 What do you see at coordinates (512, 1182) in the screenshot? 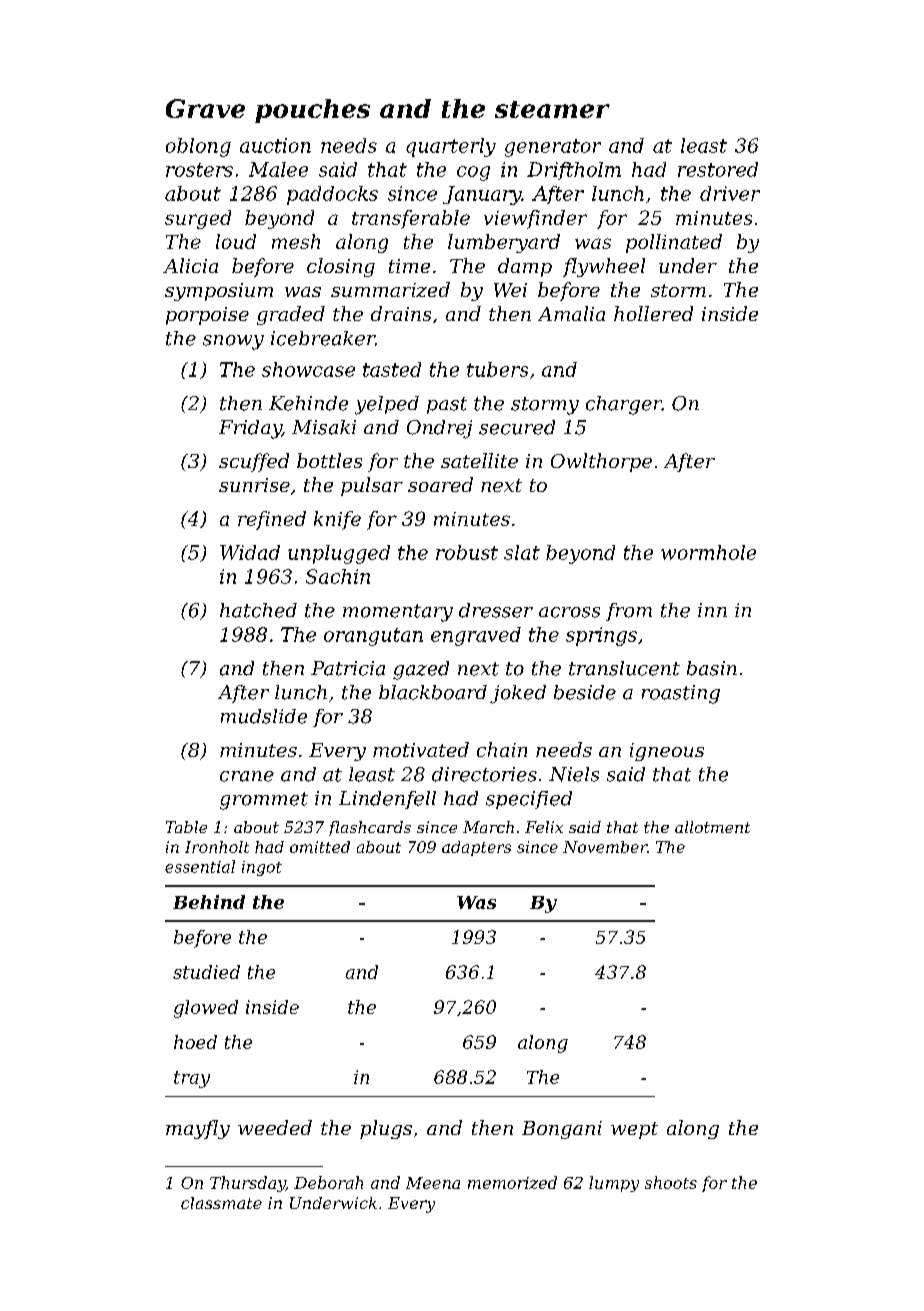
I see `memorized` at bounding box center [512, 1182].
